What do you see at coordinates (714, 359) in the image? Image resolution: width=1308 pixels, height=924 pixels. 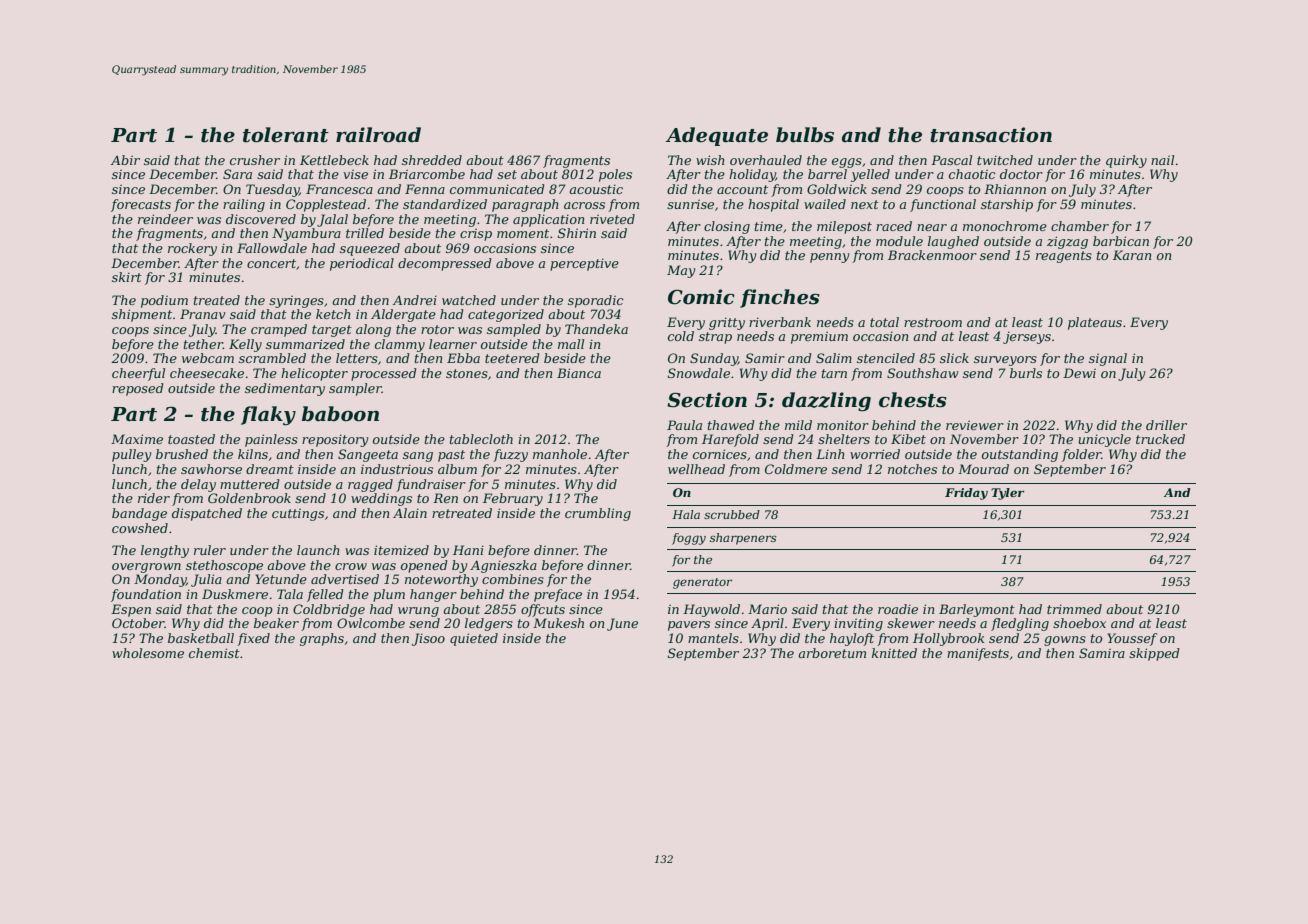 I see `Sunday` at bounding box center [714, 359].
